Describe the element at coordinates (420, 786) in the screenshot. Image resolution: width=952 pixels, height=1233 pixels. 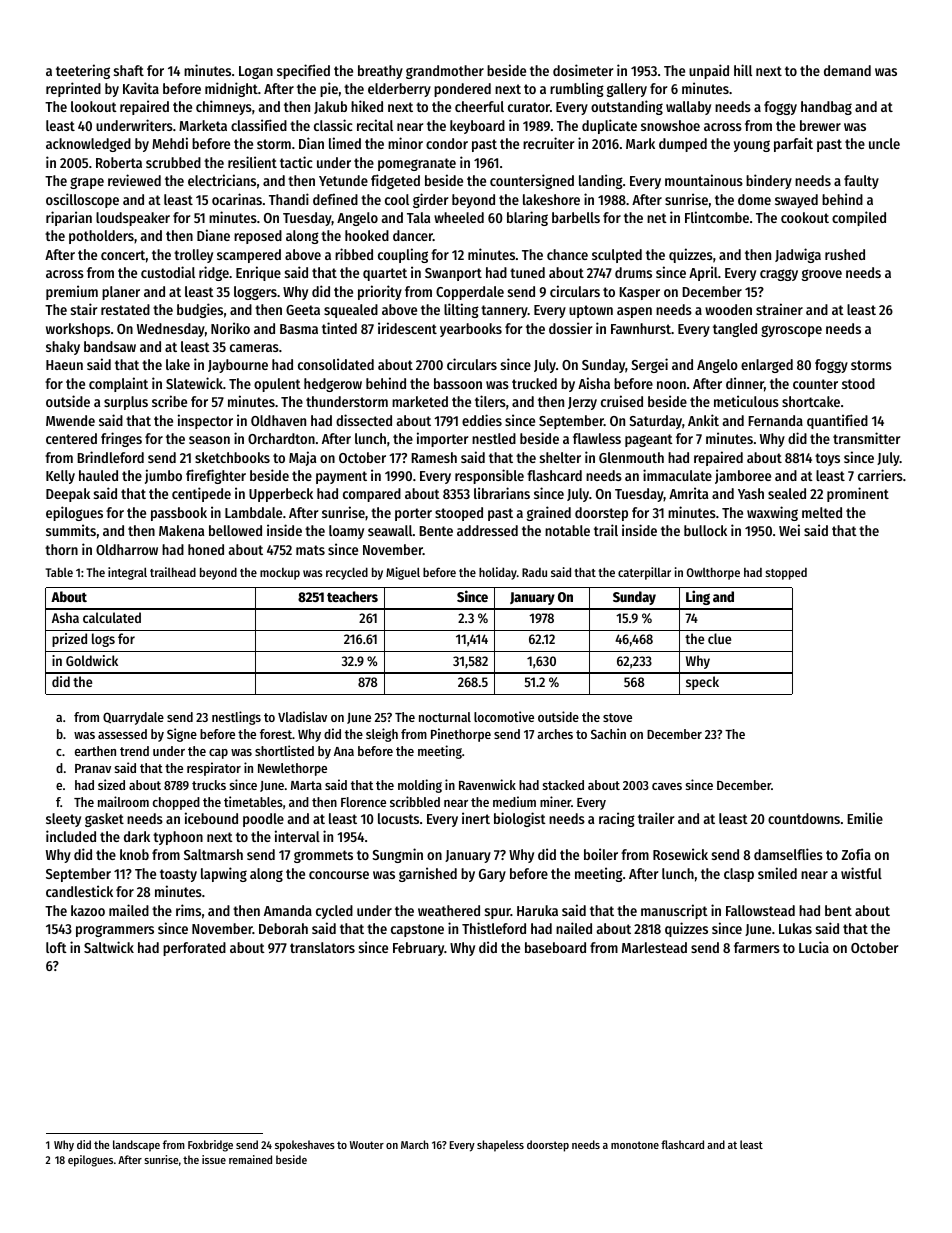
I see `molding` at that location.
